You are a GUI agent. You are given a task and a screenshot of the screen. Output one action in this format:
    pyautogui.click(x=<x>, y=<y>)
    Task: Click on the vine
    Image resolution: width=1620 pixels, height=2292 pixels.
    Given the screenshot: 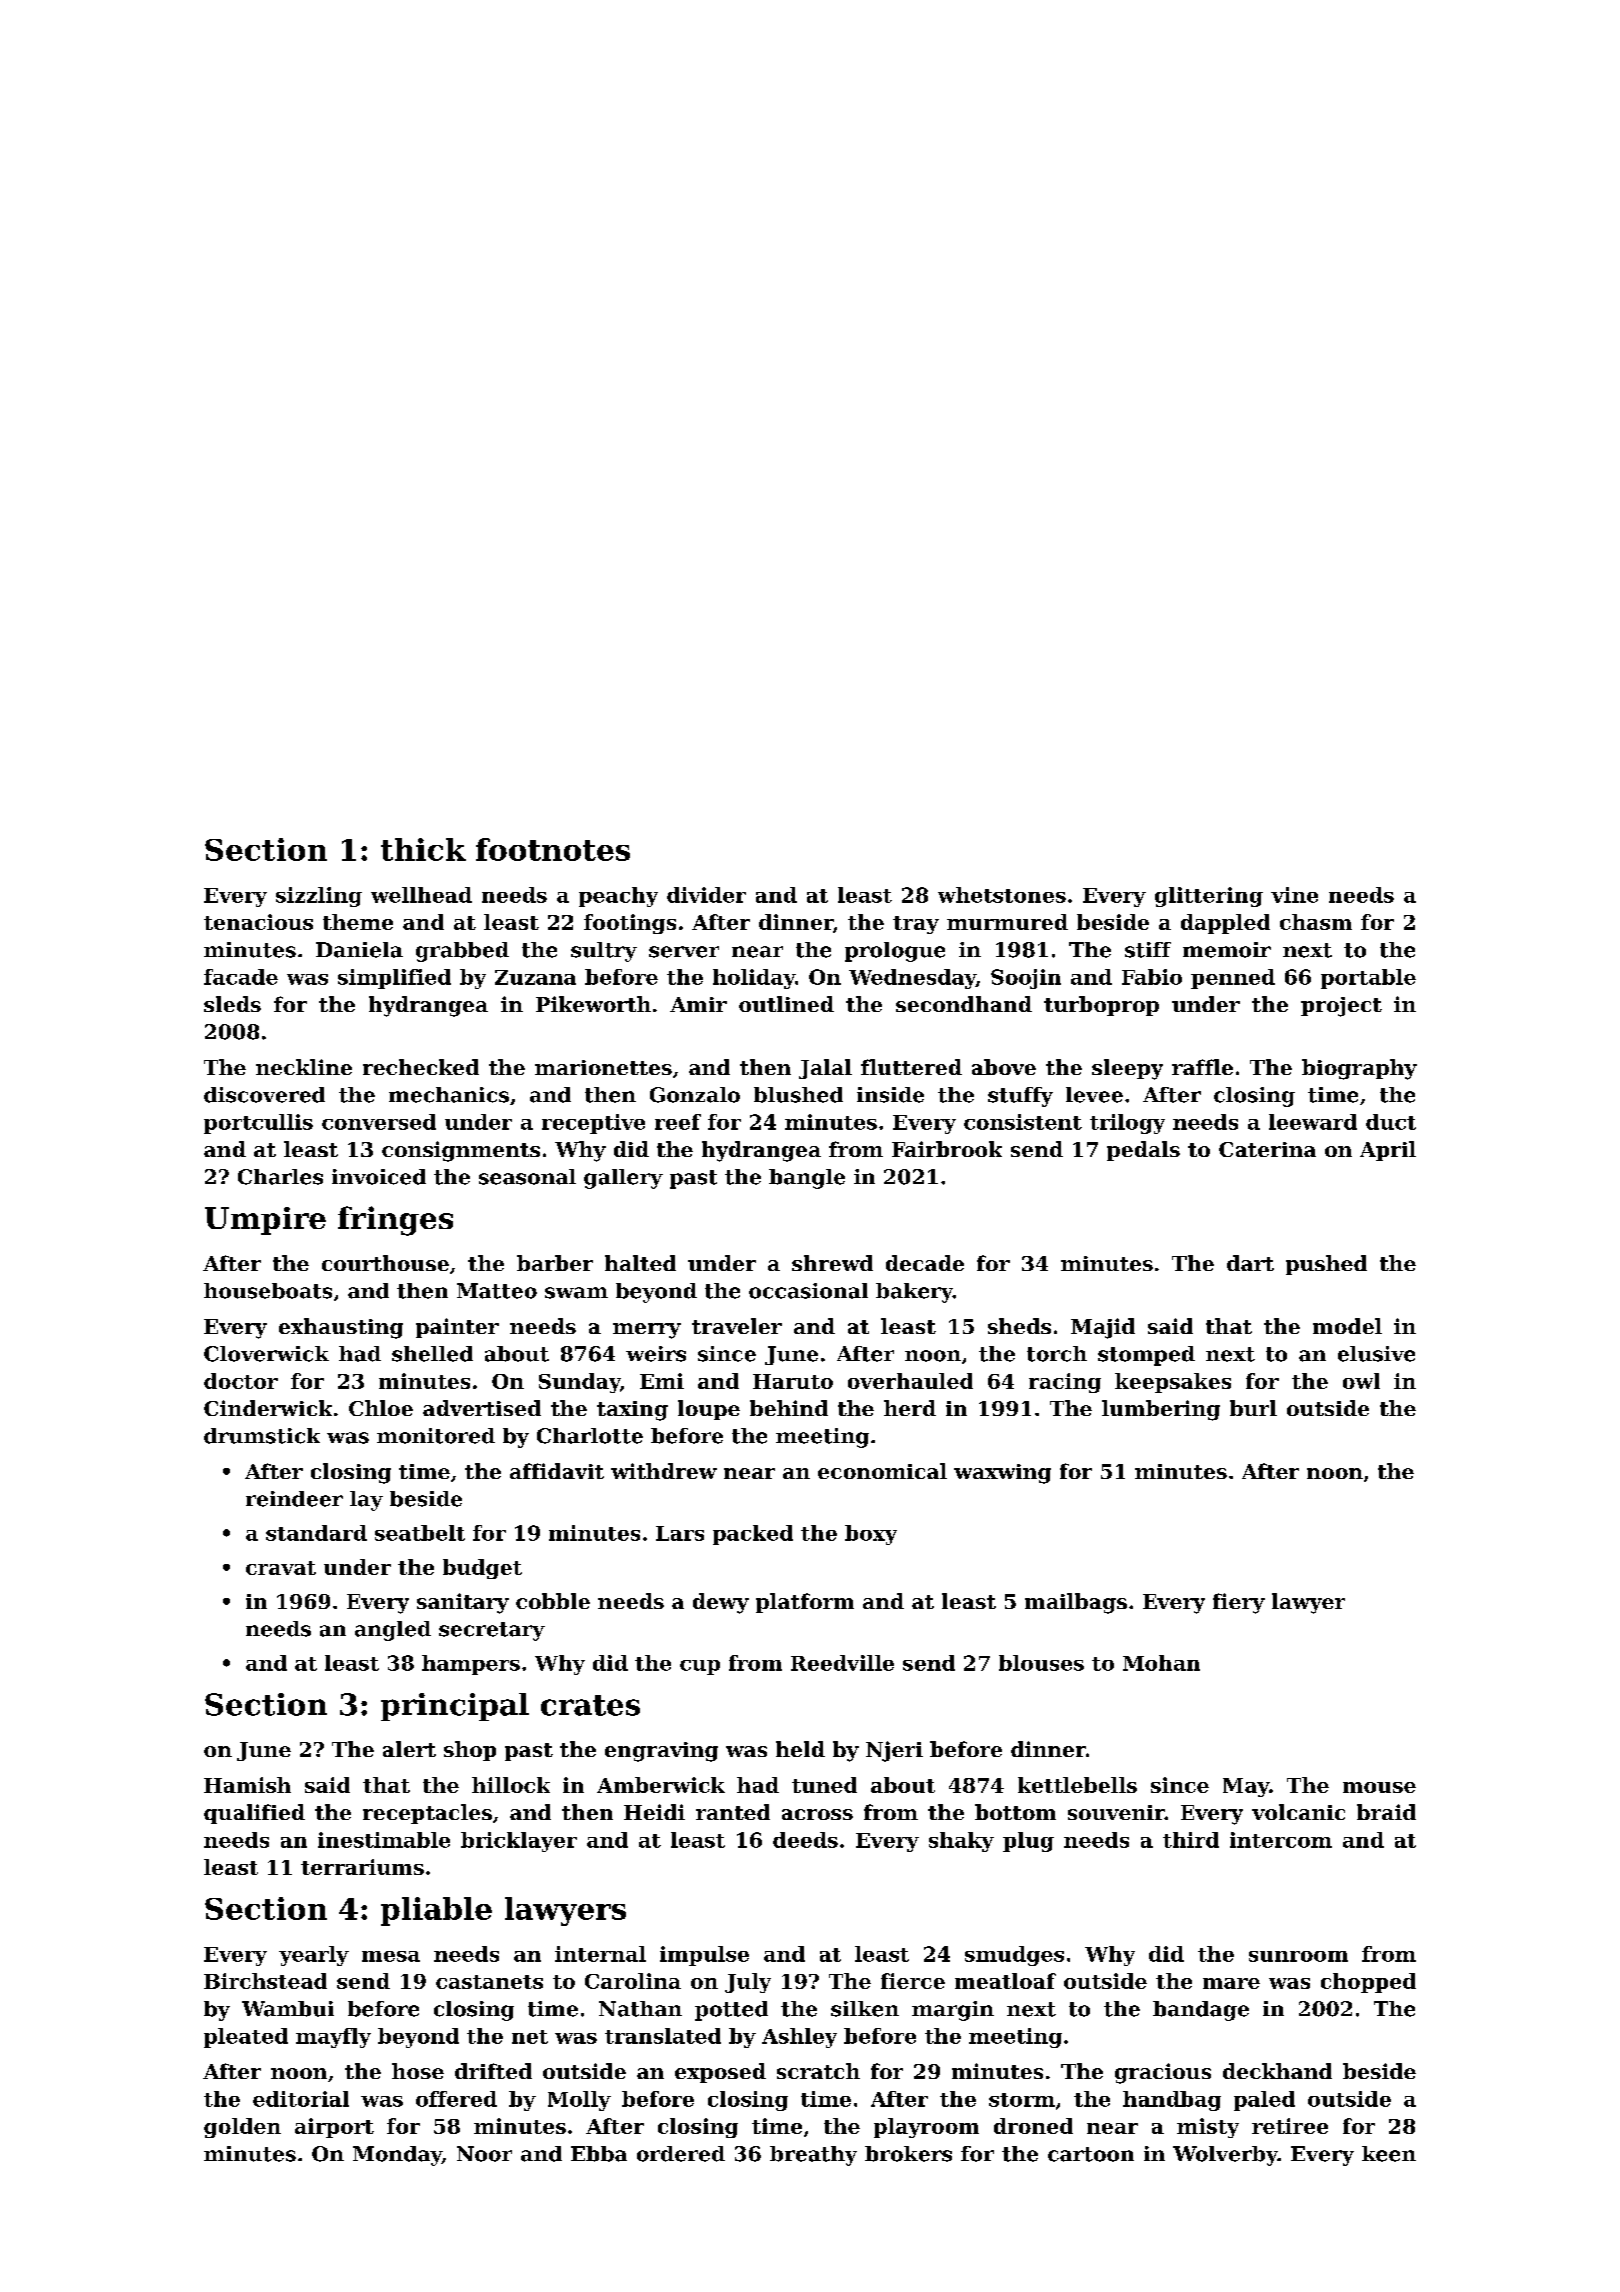 What is the action you would take?
    pyautogui.click(x=1294, y=895)
